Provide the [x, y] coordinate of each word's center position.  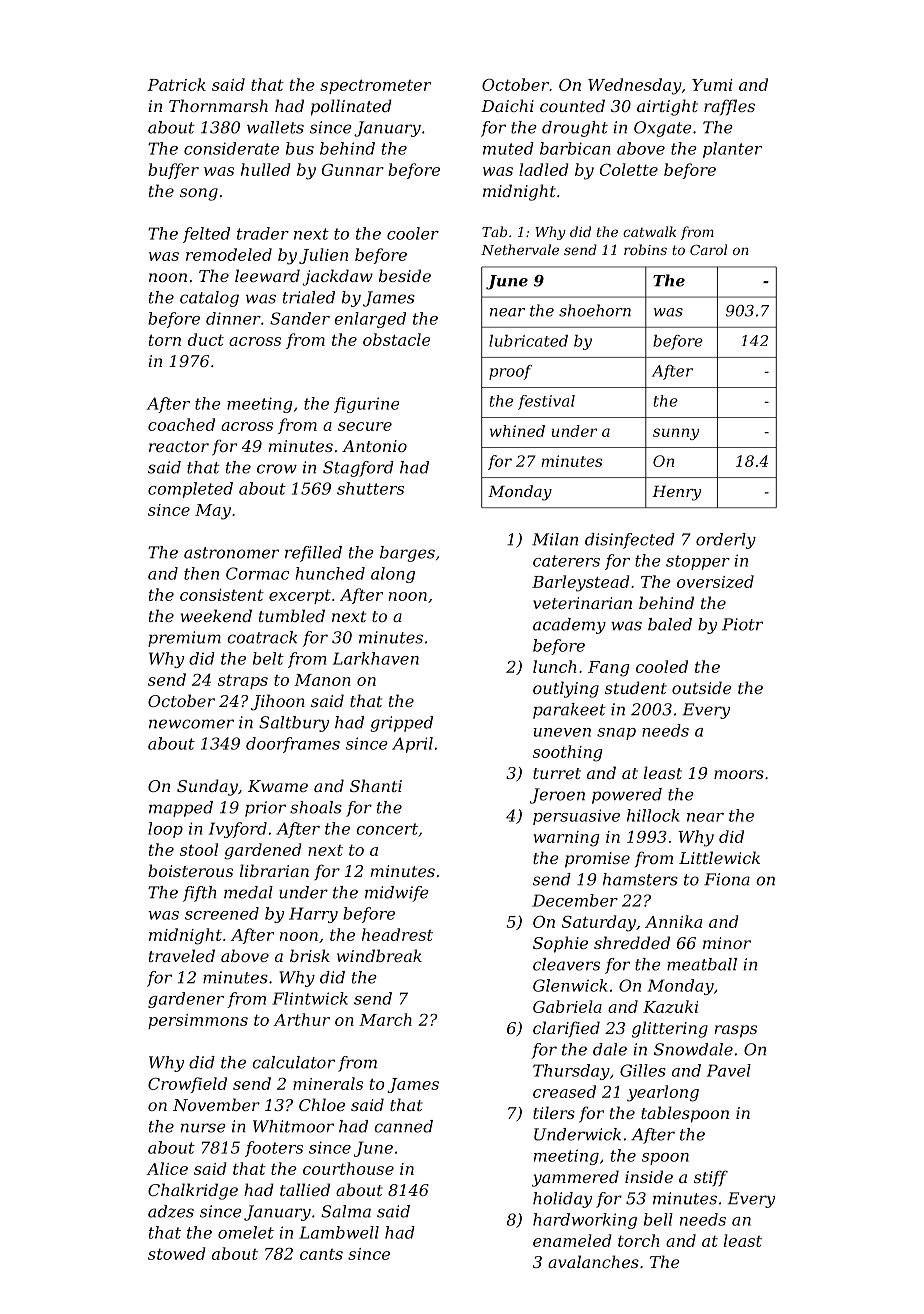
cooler [413, 233]
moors [739, 774]
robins [645, 249]
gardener [186, 1000]
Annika [673, 921]
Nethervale [520, 249]
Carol [708, 249]
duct [206, 339]
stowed [177, 1253]
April [412, 745]
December [575, 900]
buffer [173, 171]
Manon [322, 680]
